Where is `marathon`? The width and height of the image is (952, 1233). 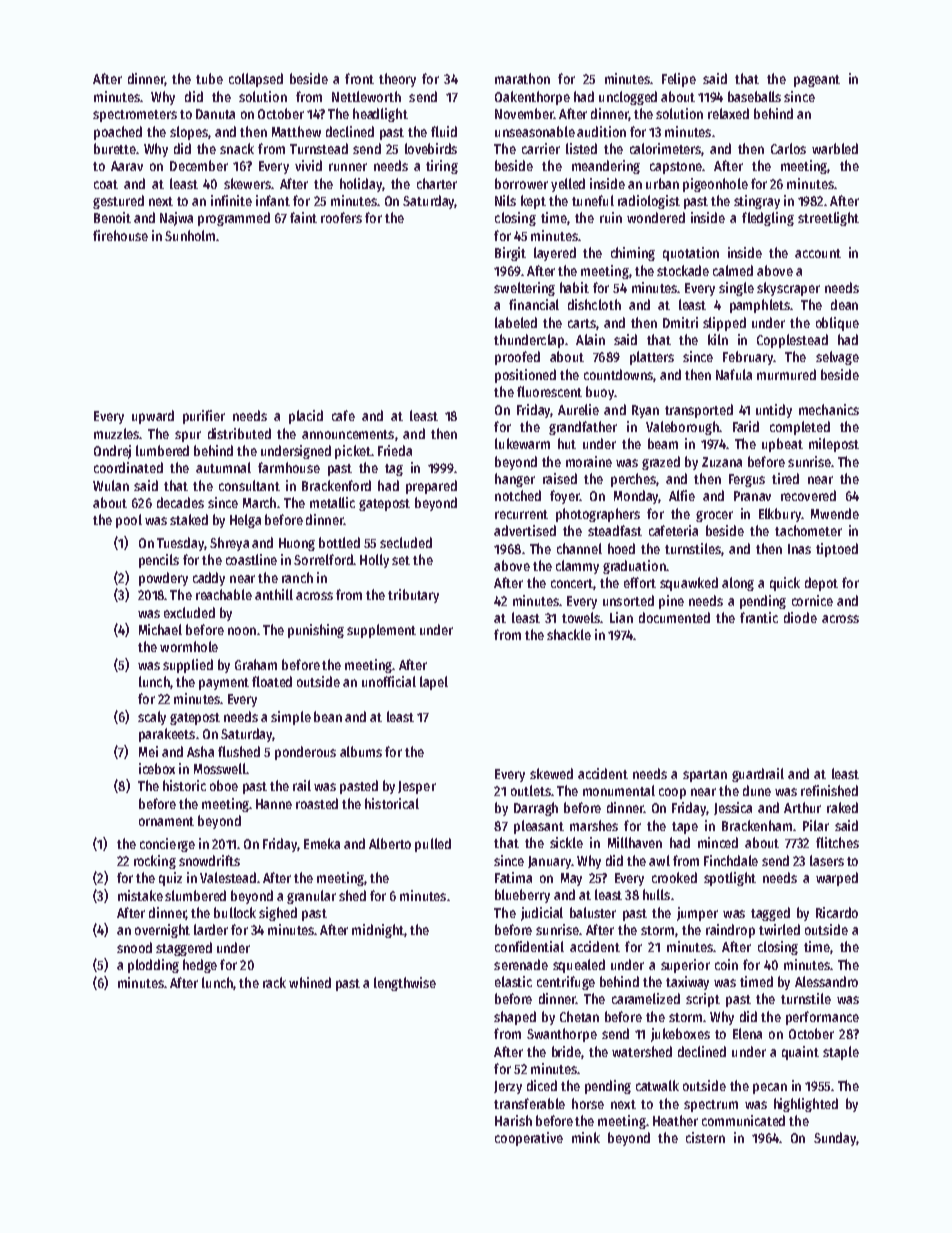
marathon is located at coordinates (522, 78).
